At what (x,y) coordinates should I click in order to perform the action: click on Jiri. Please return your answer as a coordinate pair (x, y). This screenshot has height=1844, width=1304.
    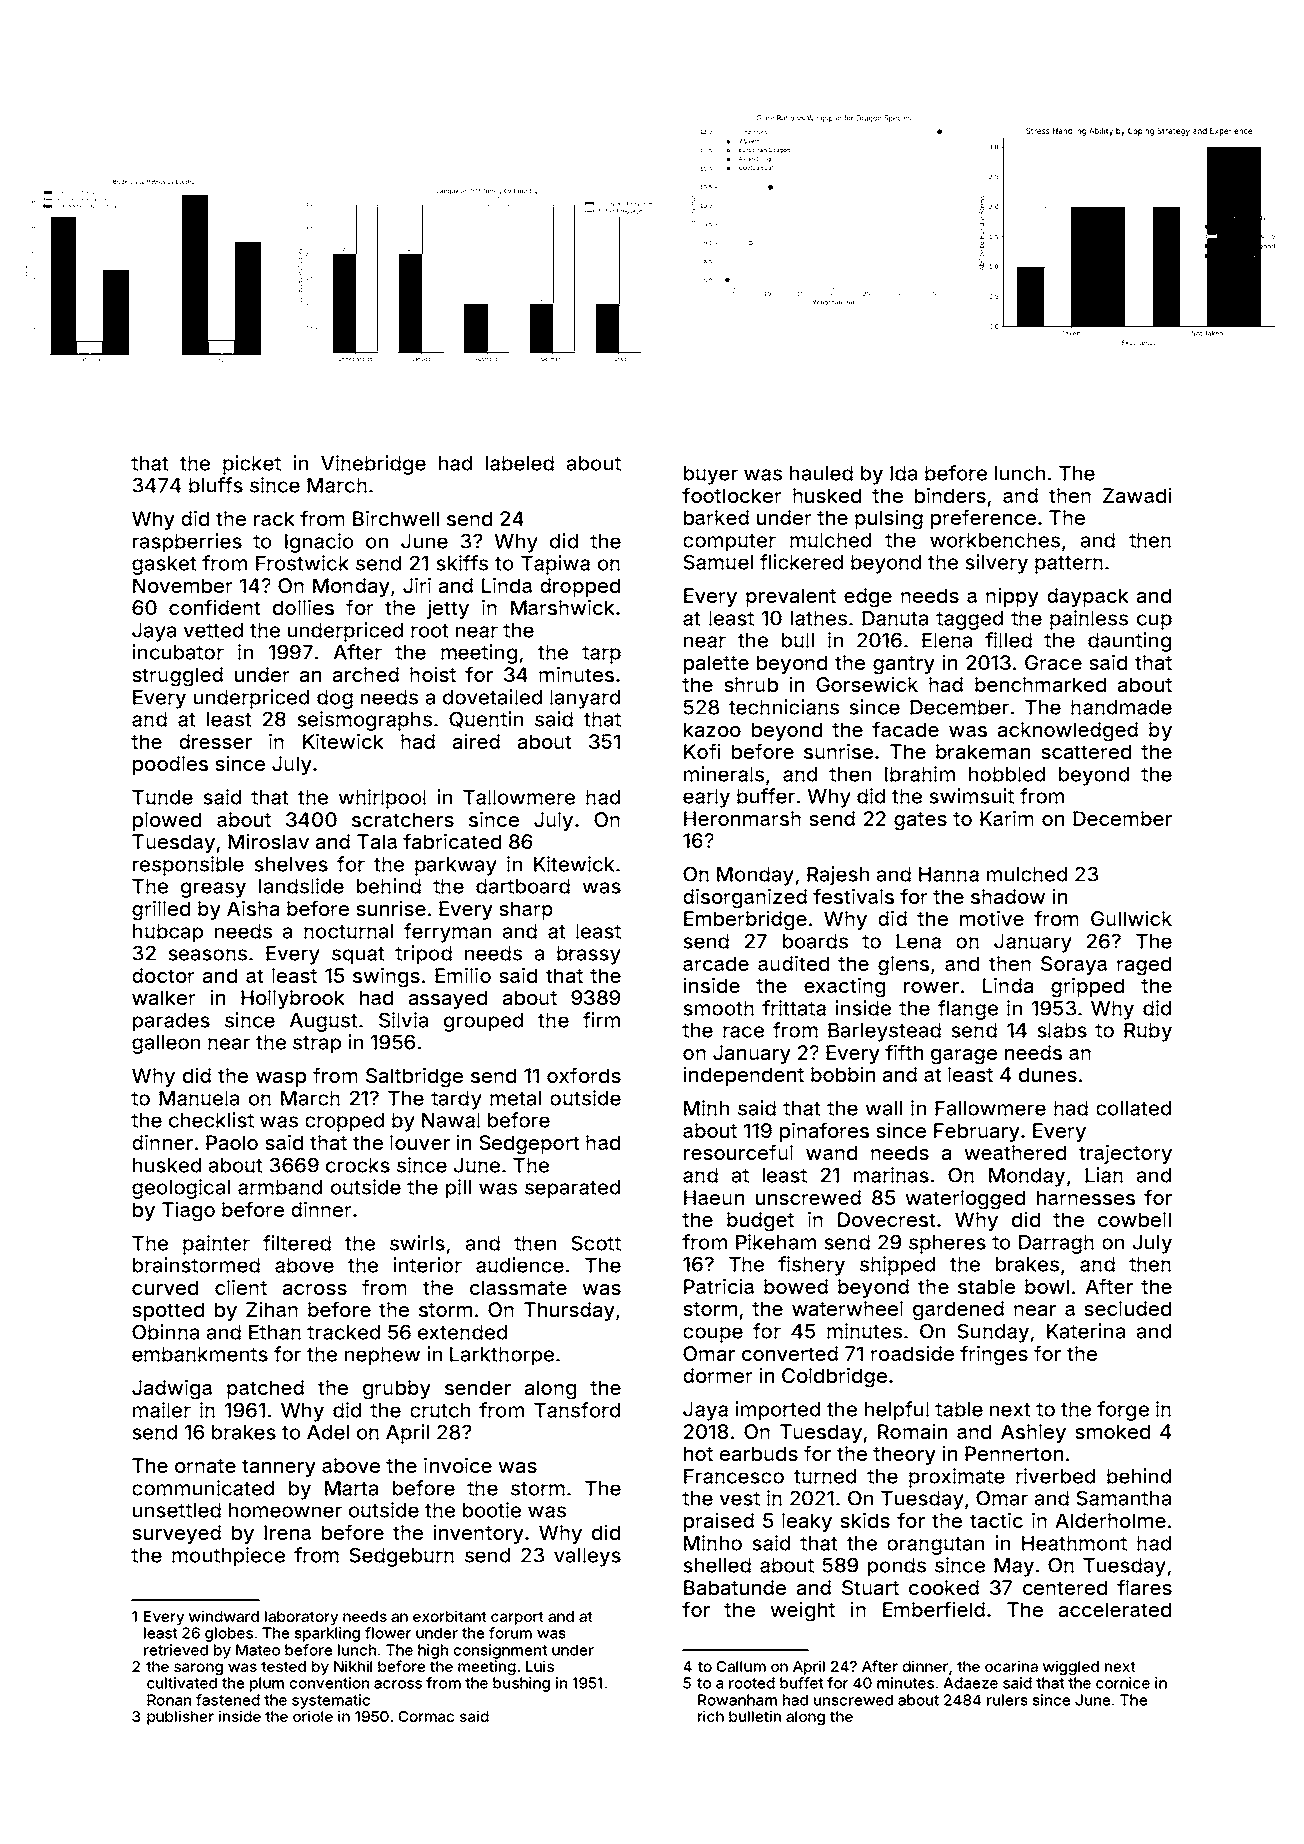
    Looking at the image, I should click on (417, 585).
